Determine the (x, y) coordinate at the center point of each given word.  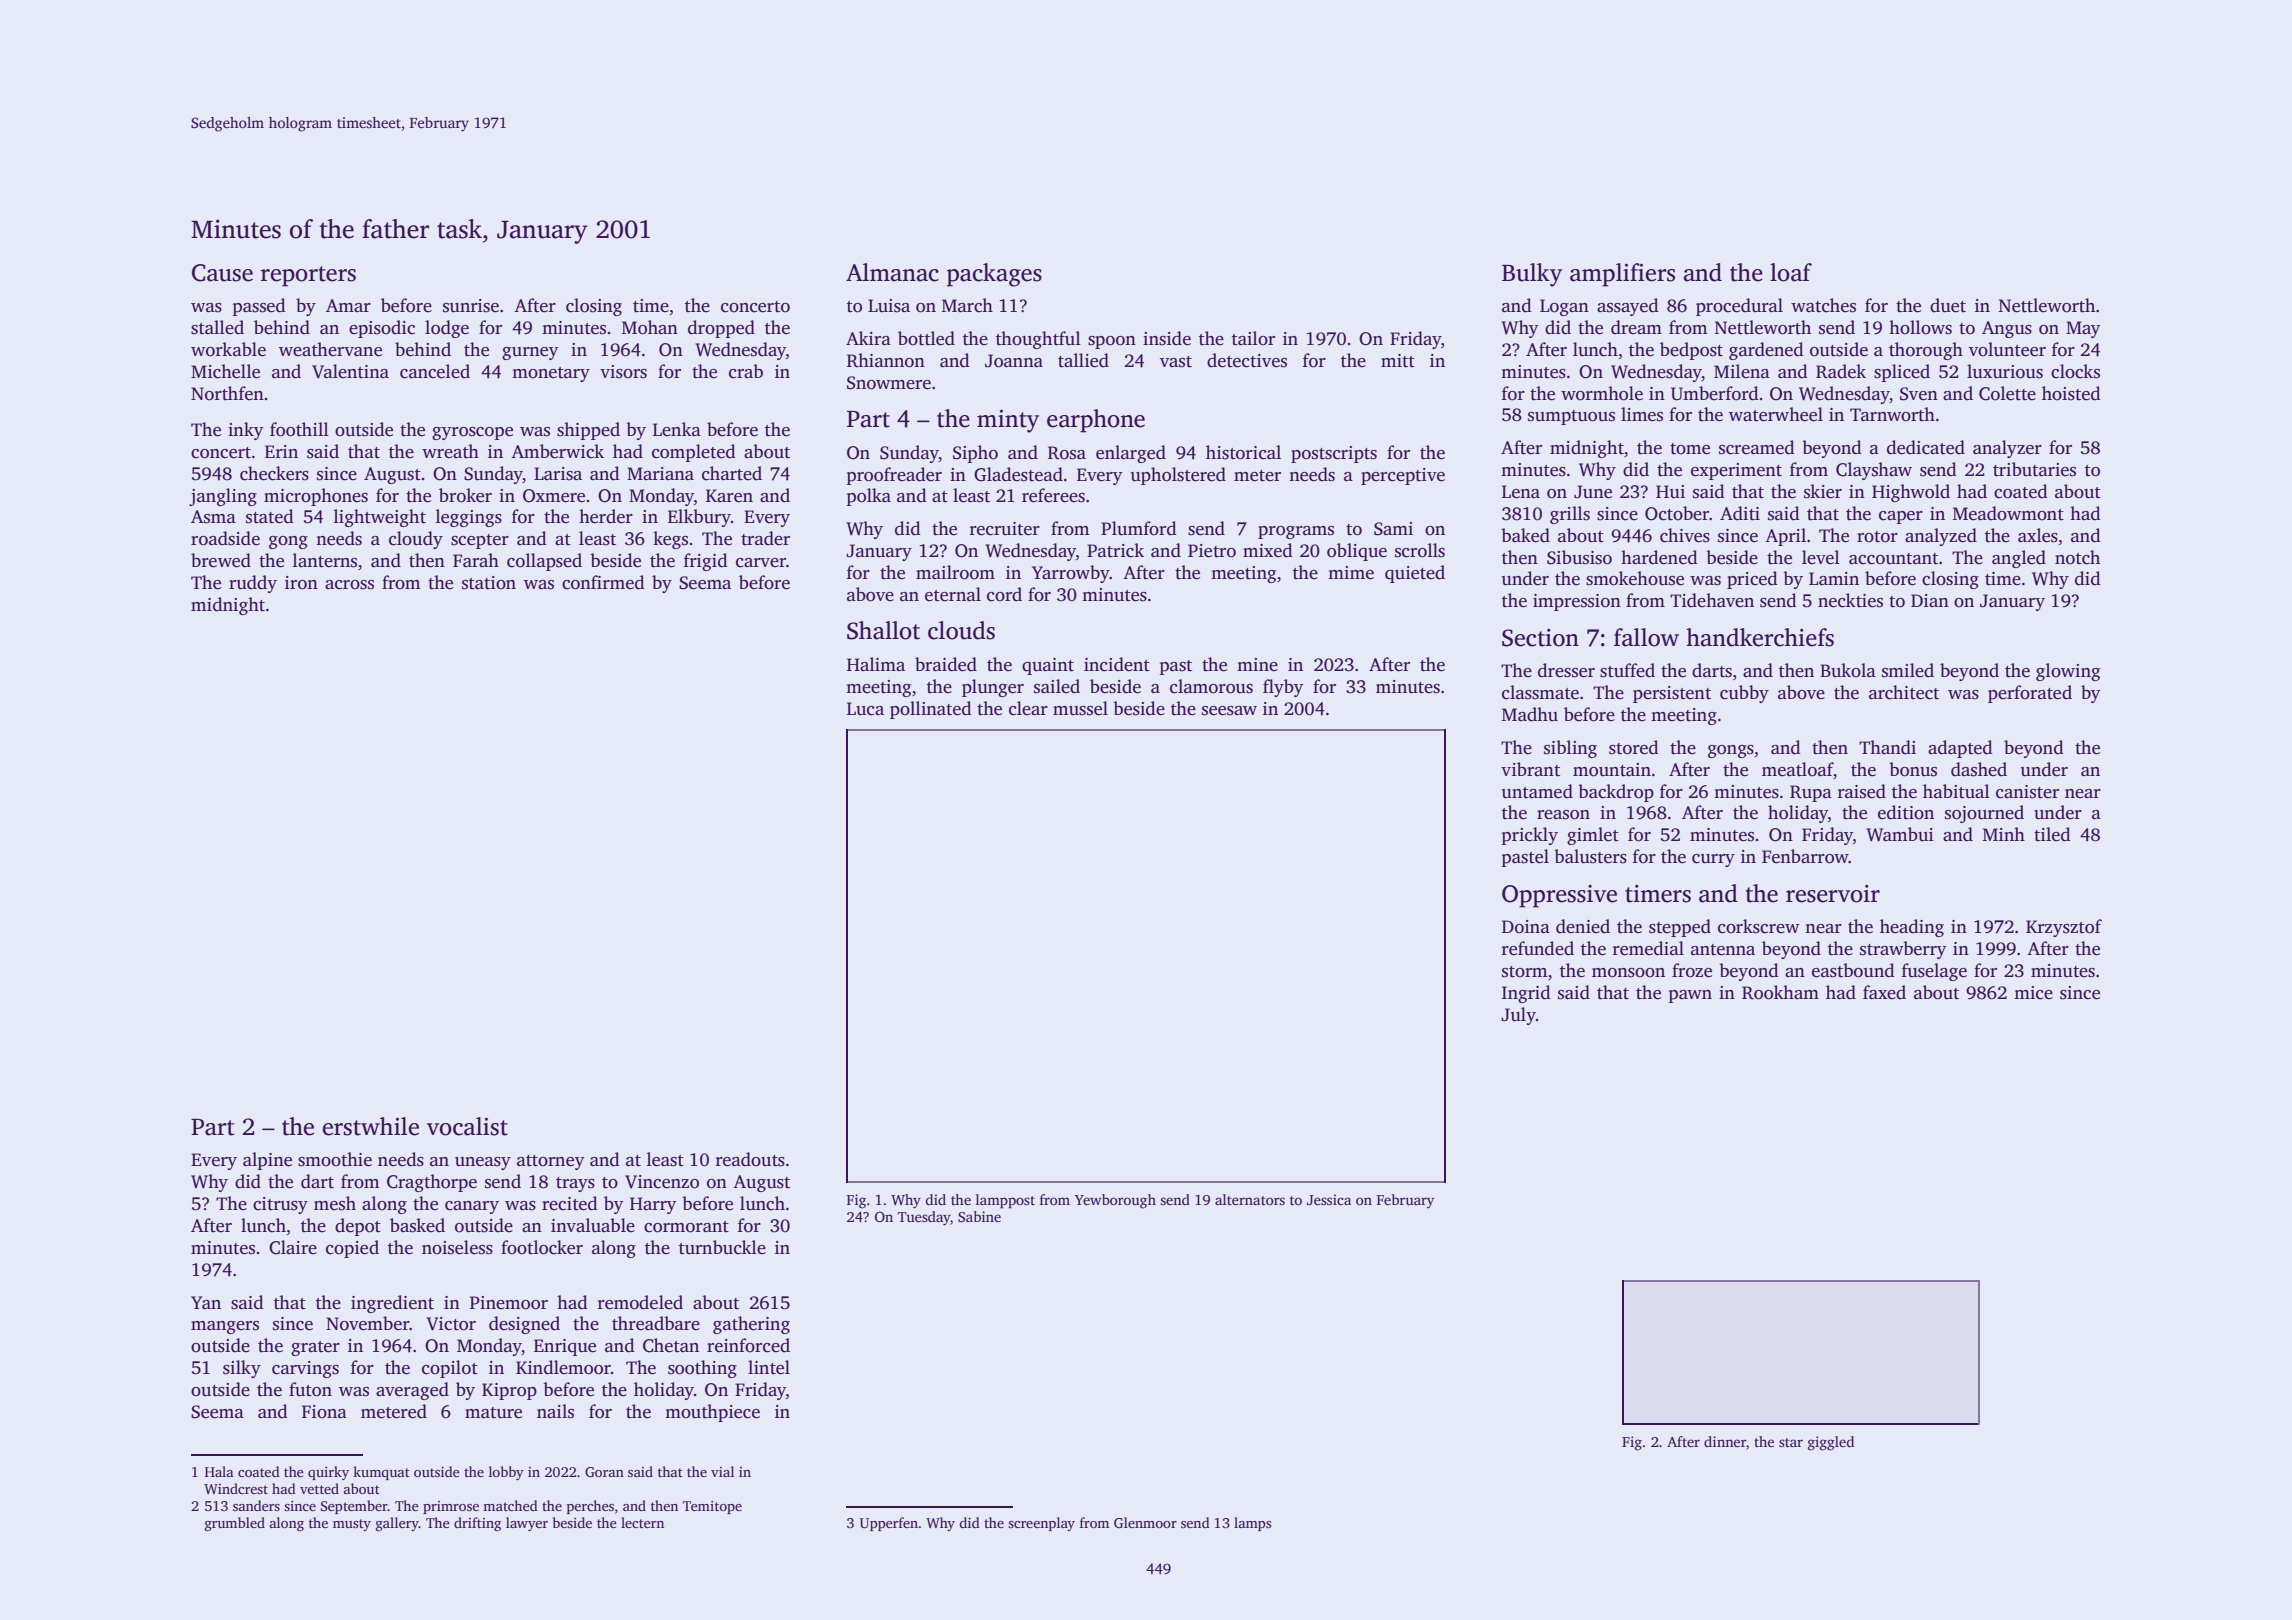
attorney (551, 1162)
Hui (1670, 492)
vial (722, 1471)
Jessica (1329, 1199)
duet (1948, 305)
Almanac (892, 272)
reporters (308, 276)
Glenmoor (1145, 1522)
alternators (1250, 1199)
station (489, 583)
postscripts (1334, 454)
